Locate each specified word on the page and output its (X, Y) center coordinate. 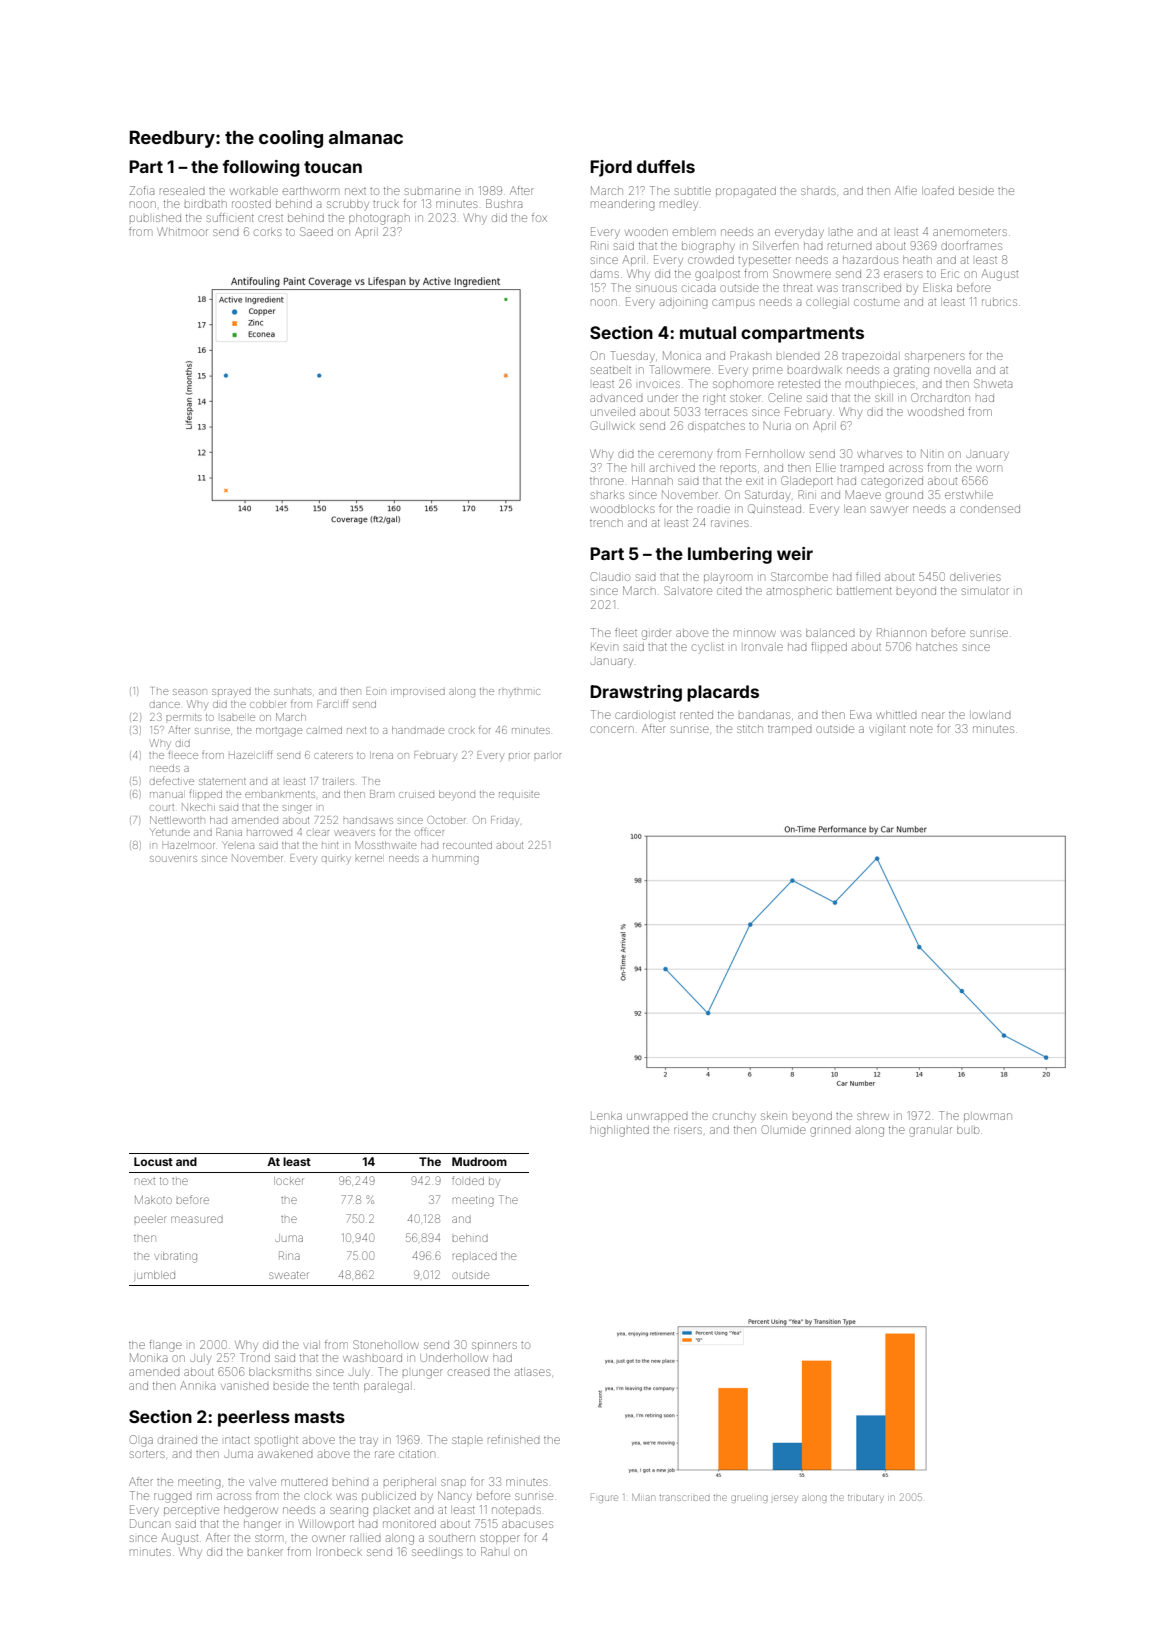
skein (774, 1116)
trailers (338, 781)
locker (288, 1181)
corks (268, 232)
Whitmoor (182, 231)
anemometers (970, 232)
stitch (750, 729)
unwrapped (657, 1117)
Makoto (153, 1200)
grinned (830, 1132)
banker (265, 1552)
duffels (666, 166)
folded (468, 1180)
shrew (873, 1116)
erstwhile (969, 495)
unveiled (613, 412)
